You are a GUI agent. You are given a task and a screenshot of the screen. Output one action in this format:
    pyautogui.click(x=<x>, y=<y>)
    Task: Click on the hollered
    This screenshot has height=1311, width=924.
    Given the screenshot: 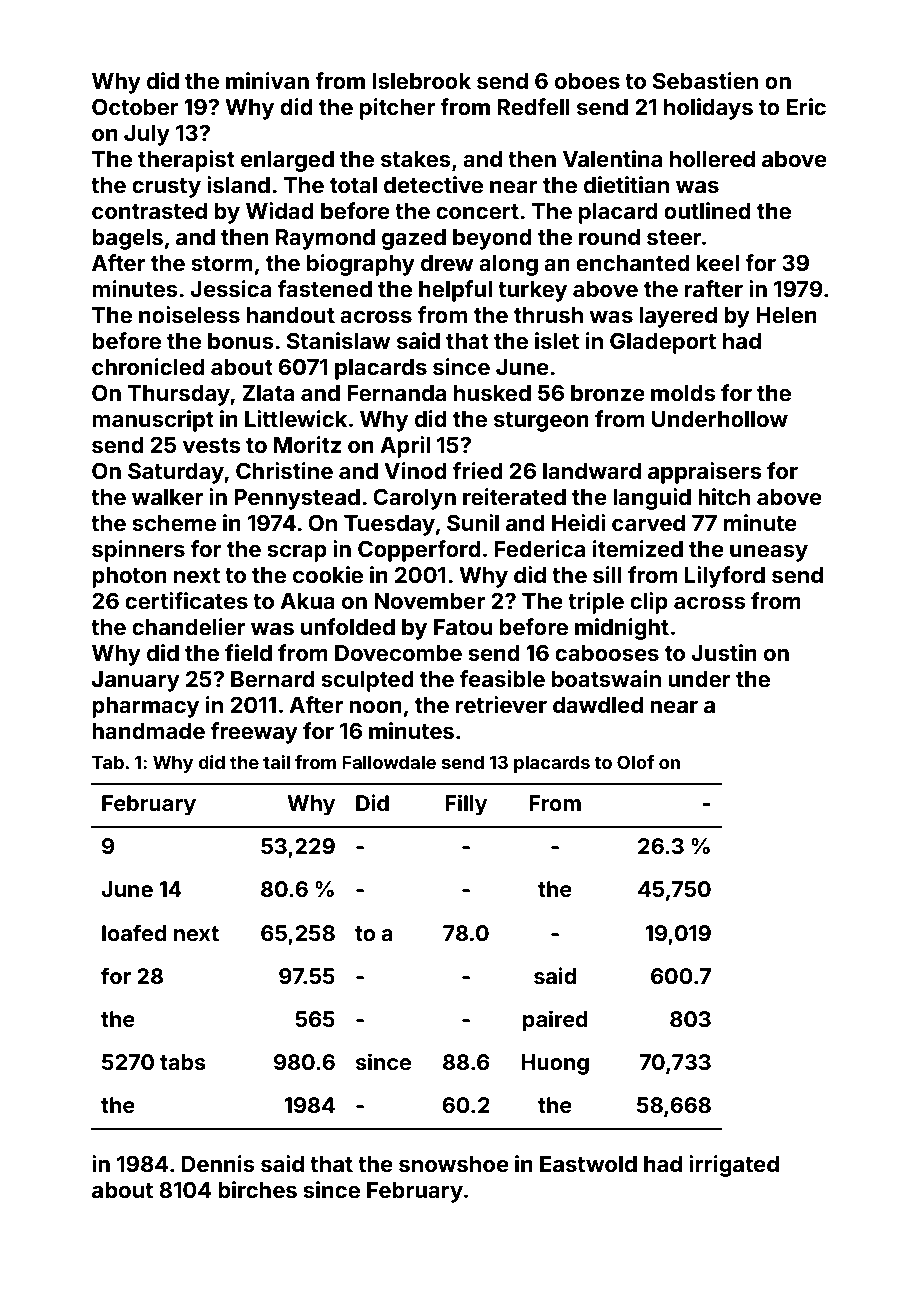 What is the action you would take?
    pyautogui.click(x=712, y=159)
